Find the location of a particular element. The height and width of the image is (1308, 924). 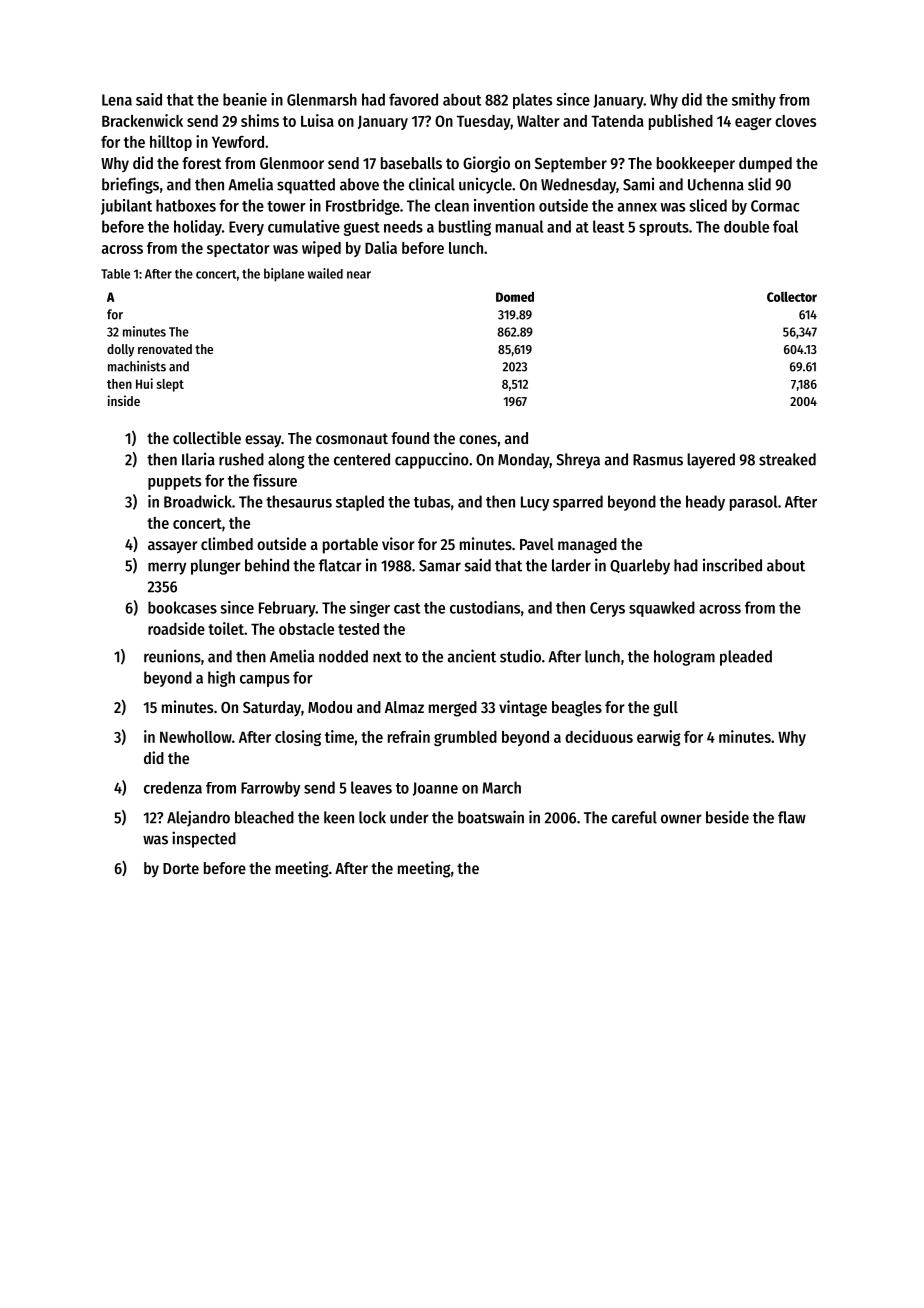

Collector is located at coordinates (792, 296).
